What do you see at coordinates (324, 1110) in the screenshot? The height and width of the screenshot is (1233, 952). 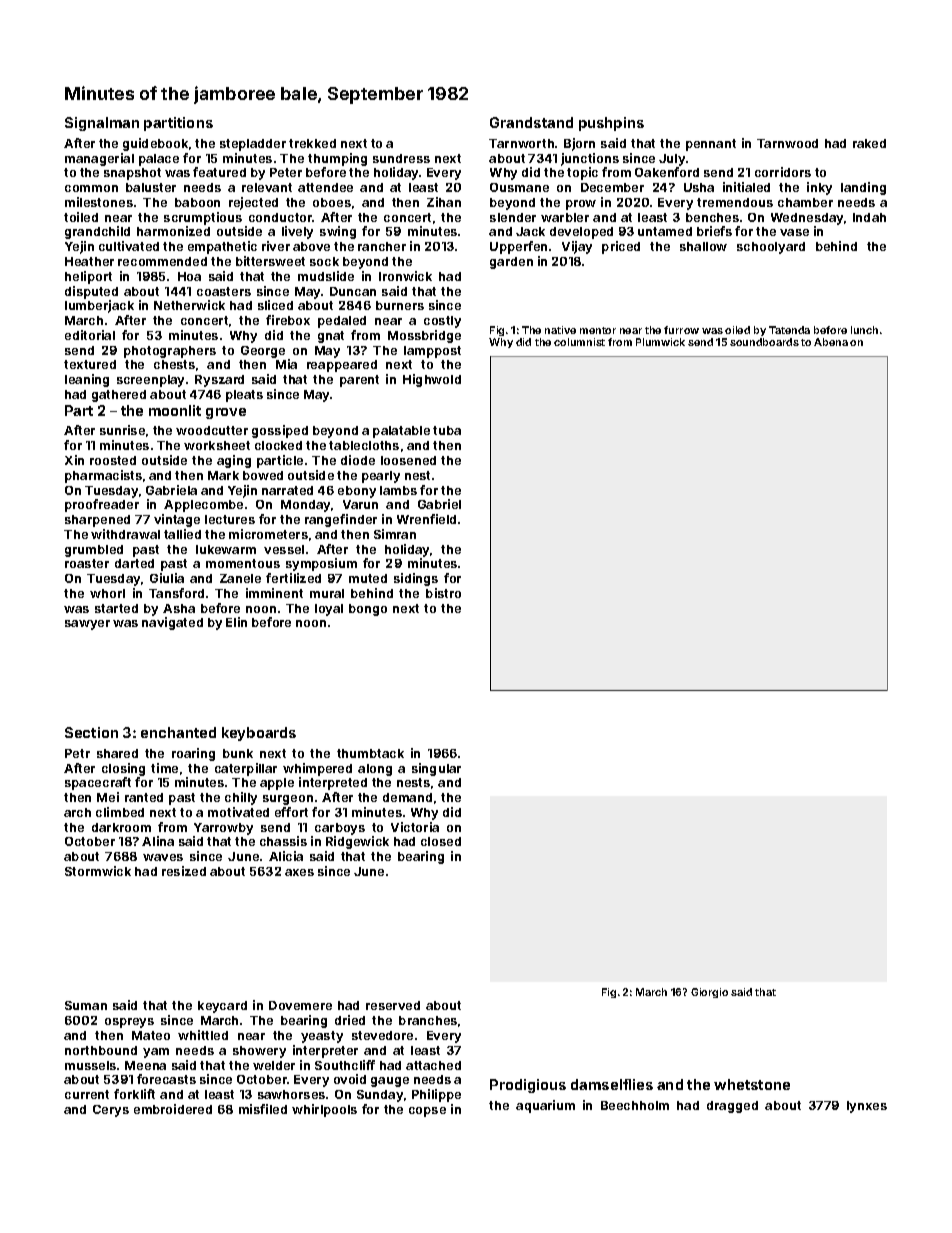 I see `whirlpools` at bounding box center [324, 1110].
